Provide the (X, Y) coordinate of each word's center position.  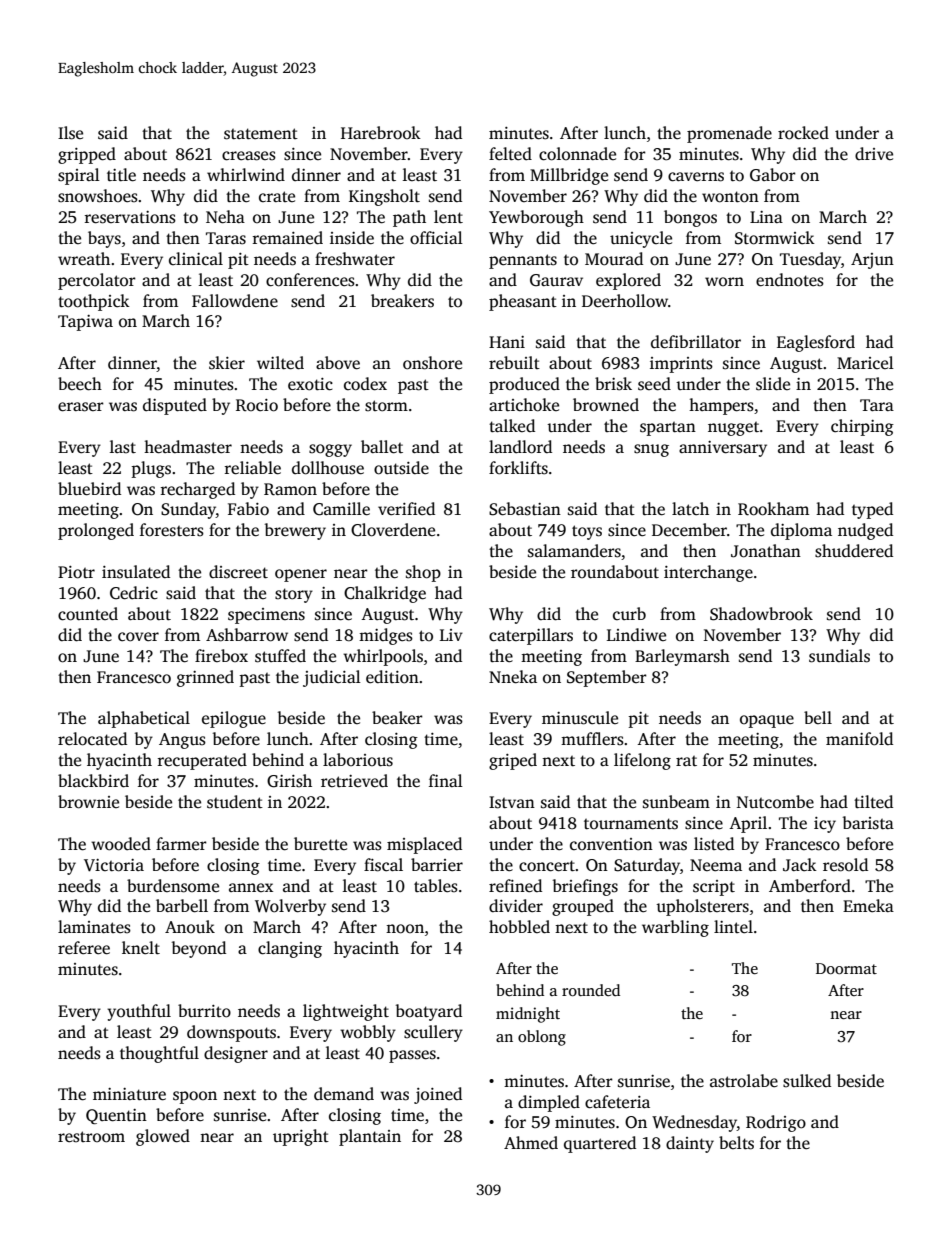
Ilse (70, 133)
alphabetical (144, 719)
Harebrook (381, 133)
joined (438, 1095)
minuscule (580, 718)
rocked (803, 133)
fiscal (383, 865)
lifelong (642, 761)
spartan (668, 429)
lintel (733, 927)
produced (524, 385)
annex (251, 887)
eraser (81, 407)
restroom (91, 1137)
